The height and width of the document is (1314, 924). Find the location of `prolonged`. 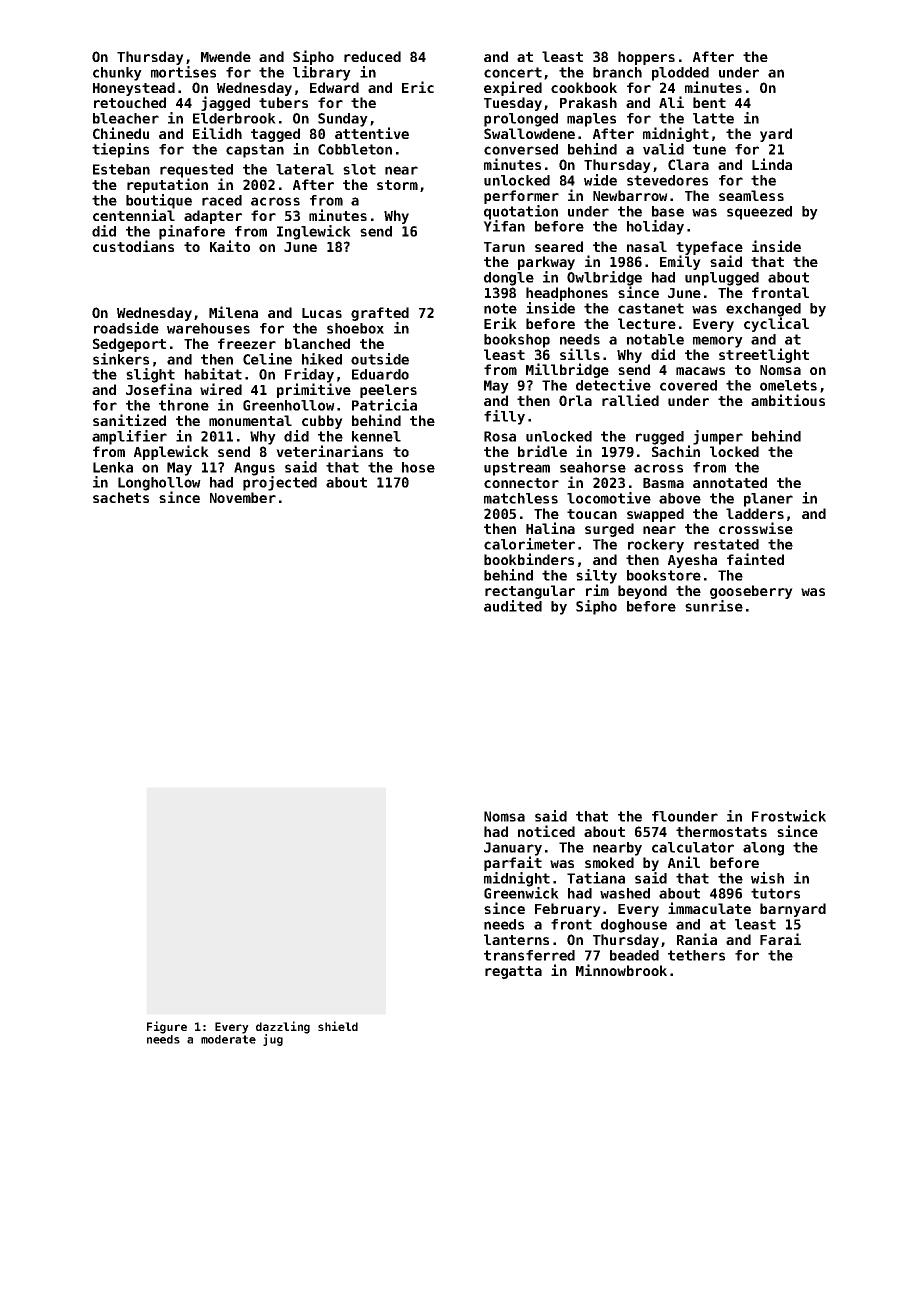

prolonged is located at coordinates (521, 120).
